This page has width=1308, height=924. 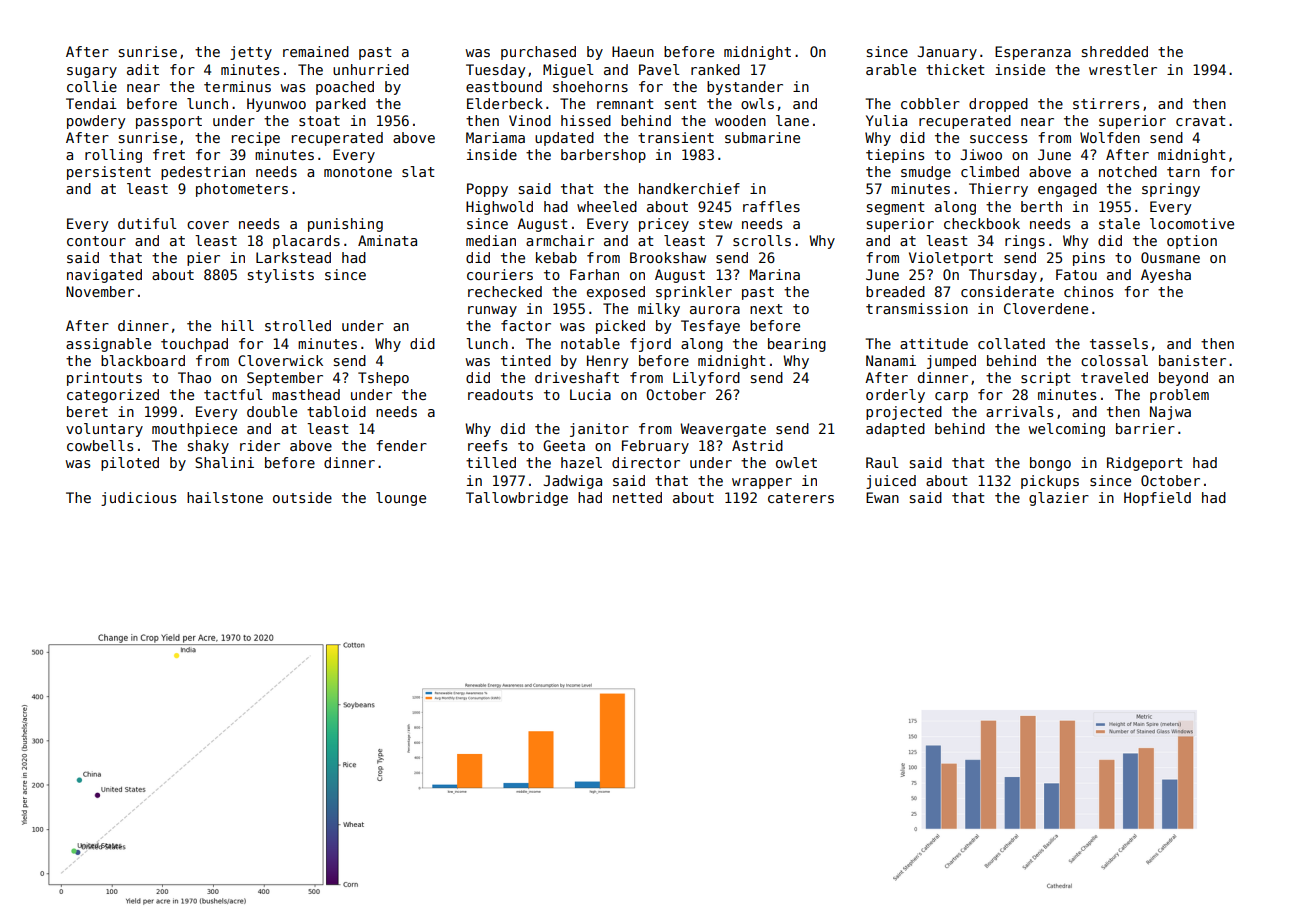 I want to click on Cloverdene, so click(x=1046, y=308).
